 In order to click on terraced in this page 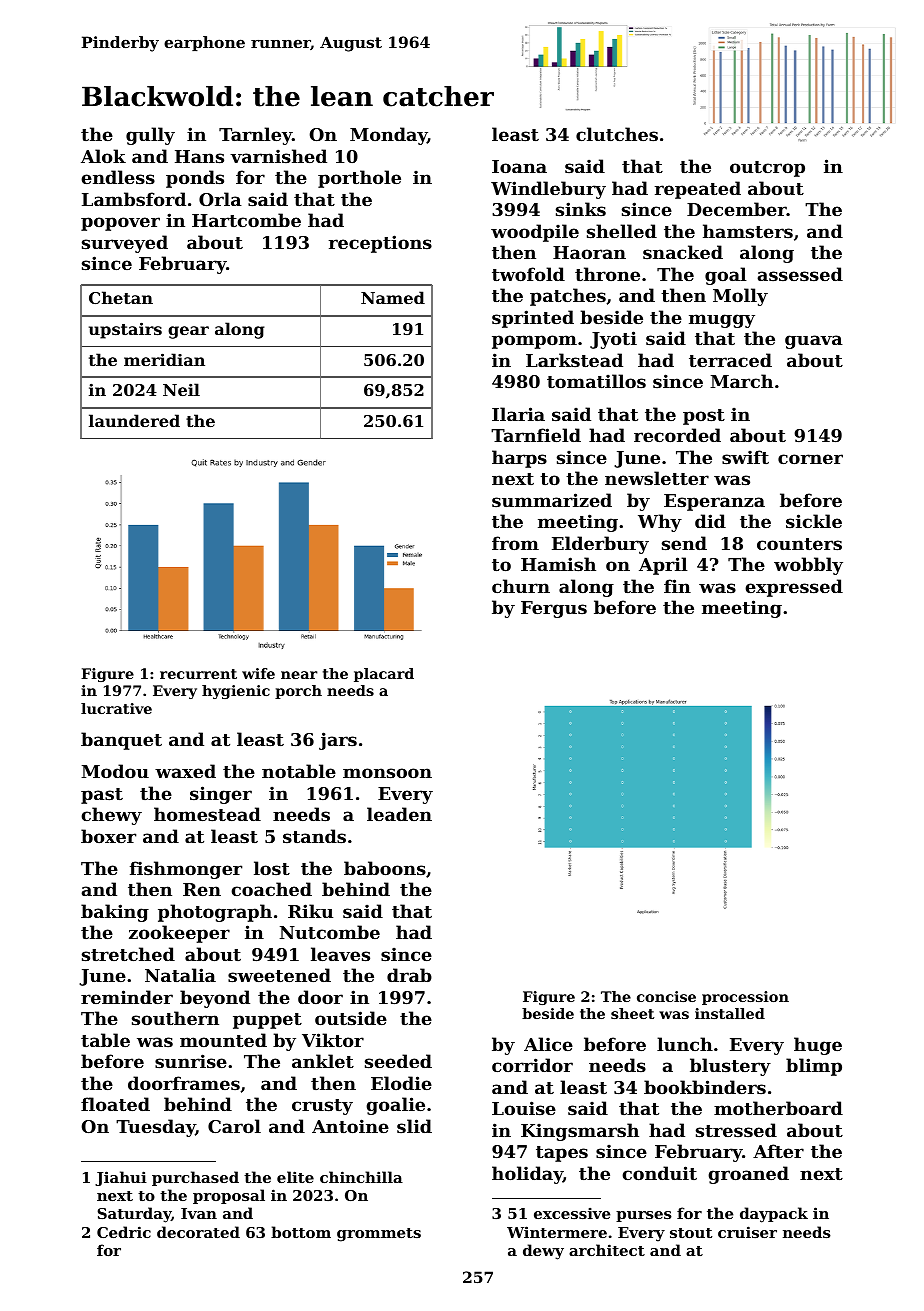, I will do `click(730, 360)`.
